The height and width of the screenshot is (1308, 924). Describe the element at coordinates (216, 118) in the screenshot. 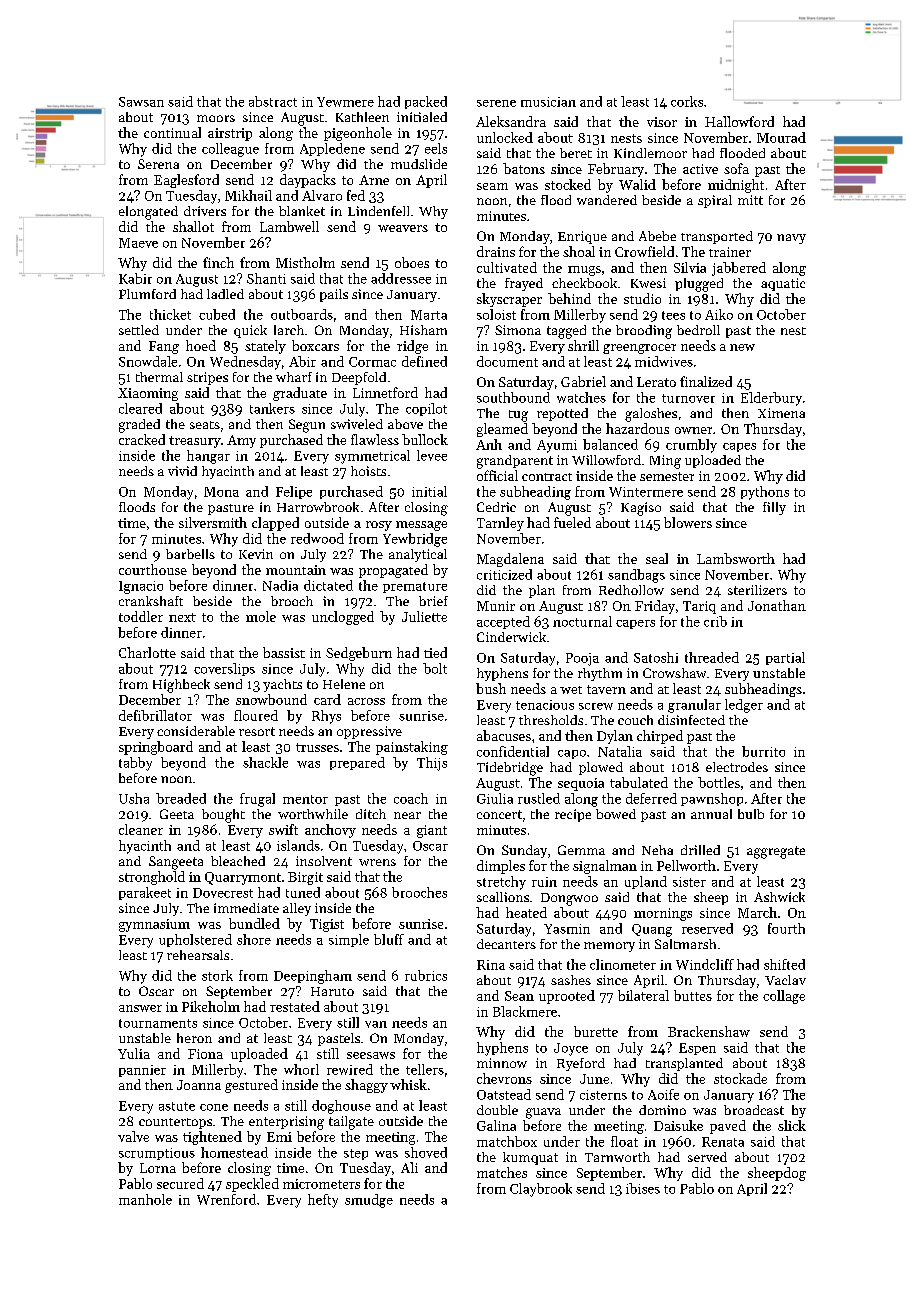

I see `moors` at that location.
